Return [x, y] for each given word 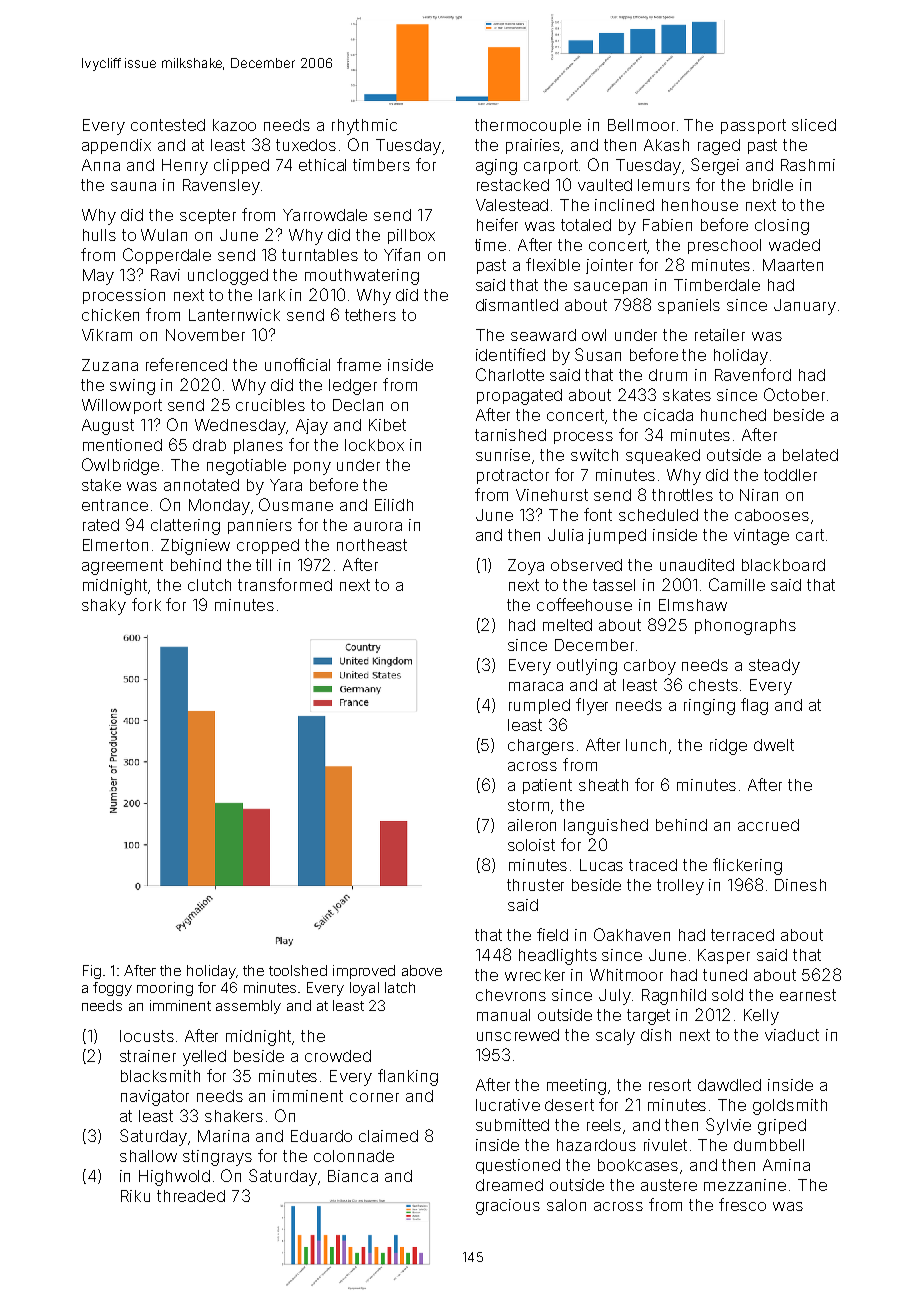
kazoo [234, 125]
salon [566, 1205]
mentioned [122, 445]
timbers [381, 165]
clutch [209, 585]
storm [528, 805]
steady [774, 667]
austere [669, 1185]
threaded [191, 1196]
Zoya [526, 567]
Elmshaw [693, 605]
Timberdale [717, 285]
